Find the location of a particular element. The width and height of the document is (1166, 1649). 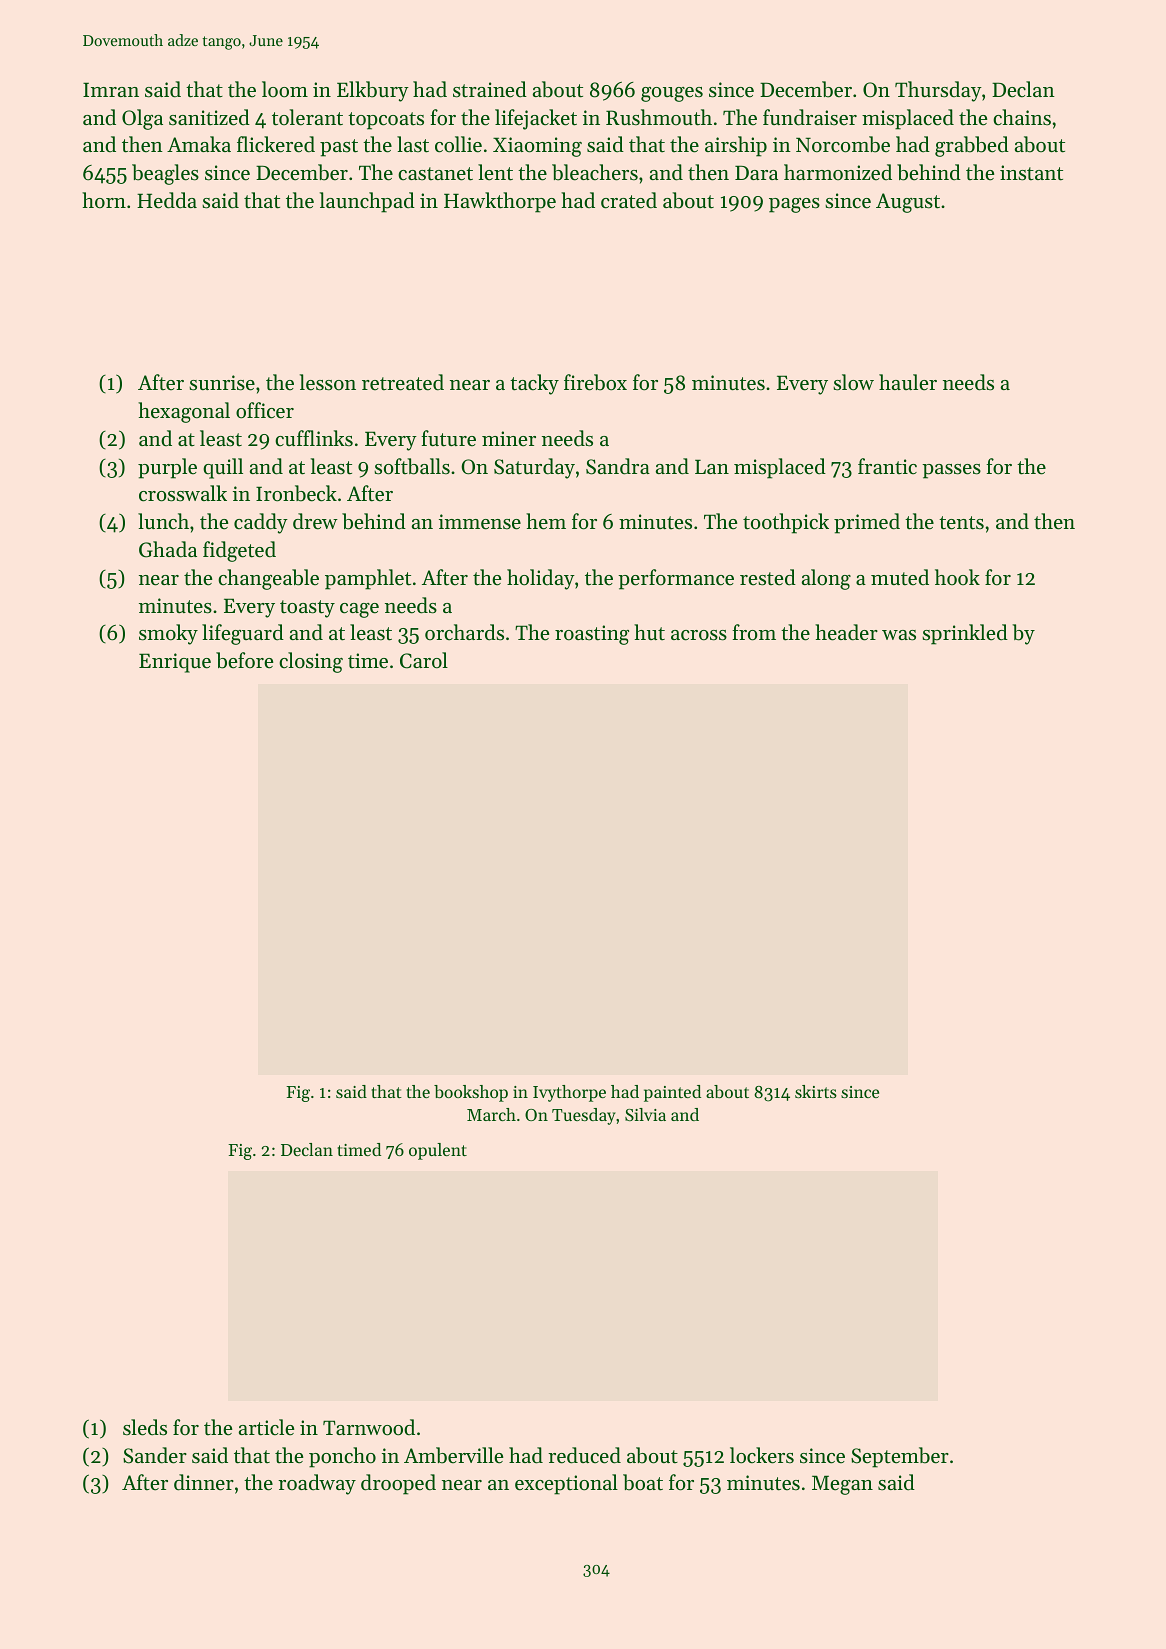

bookshop is located at coordinates (471, 1093).
